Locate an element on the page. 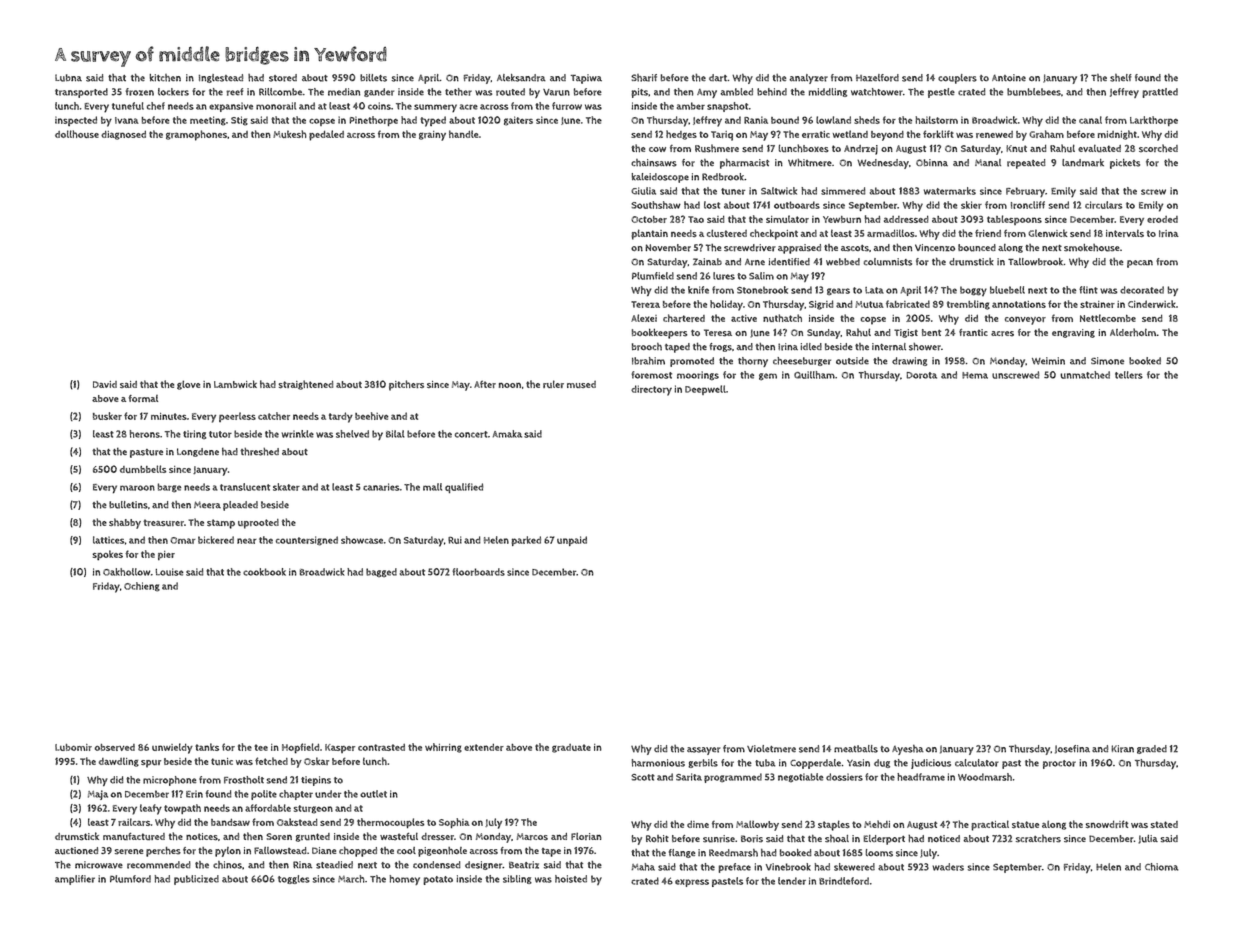 This document has height=952, width=1233. amplifier is located at coordinates (75, 880).
